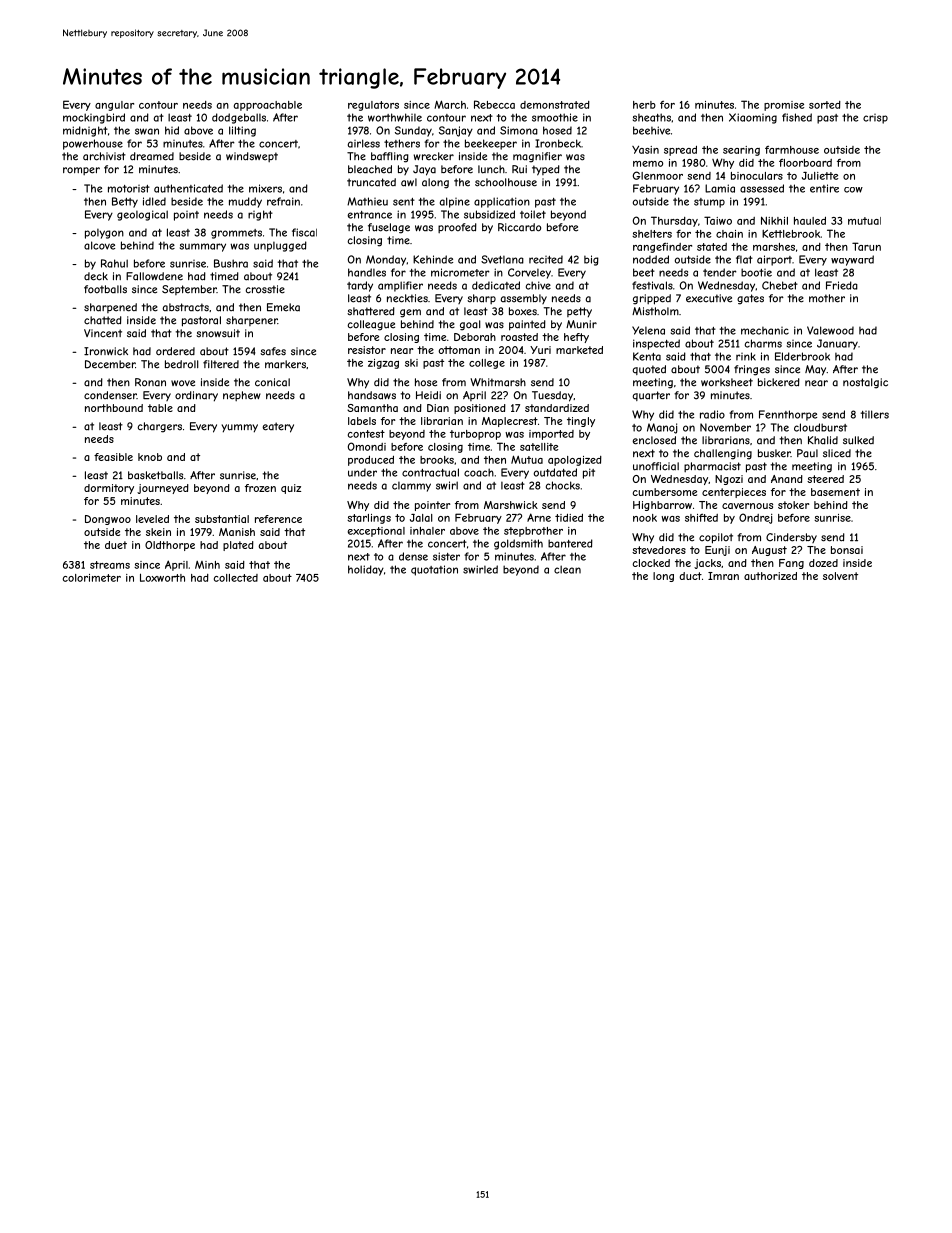  What do you see at coordinates (519, 130) in the page?
I see `Simona` at bounding box center [519, 130].
